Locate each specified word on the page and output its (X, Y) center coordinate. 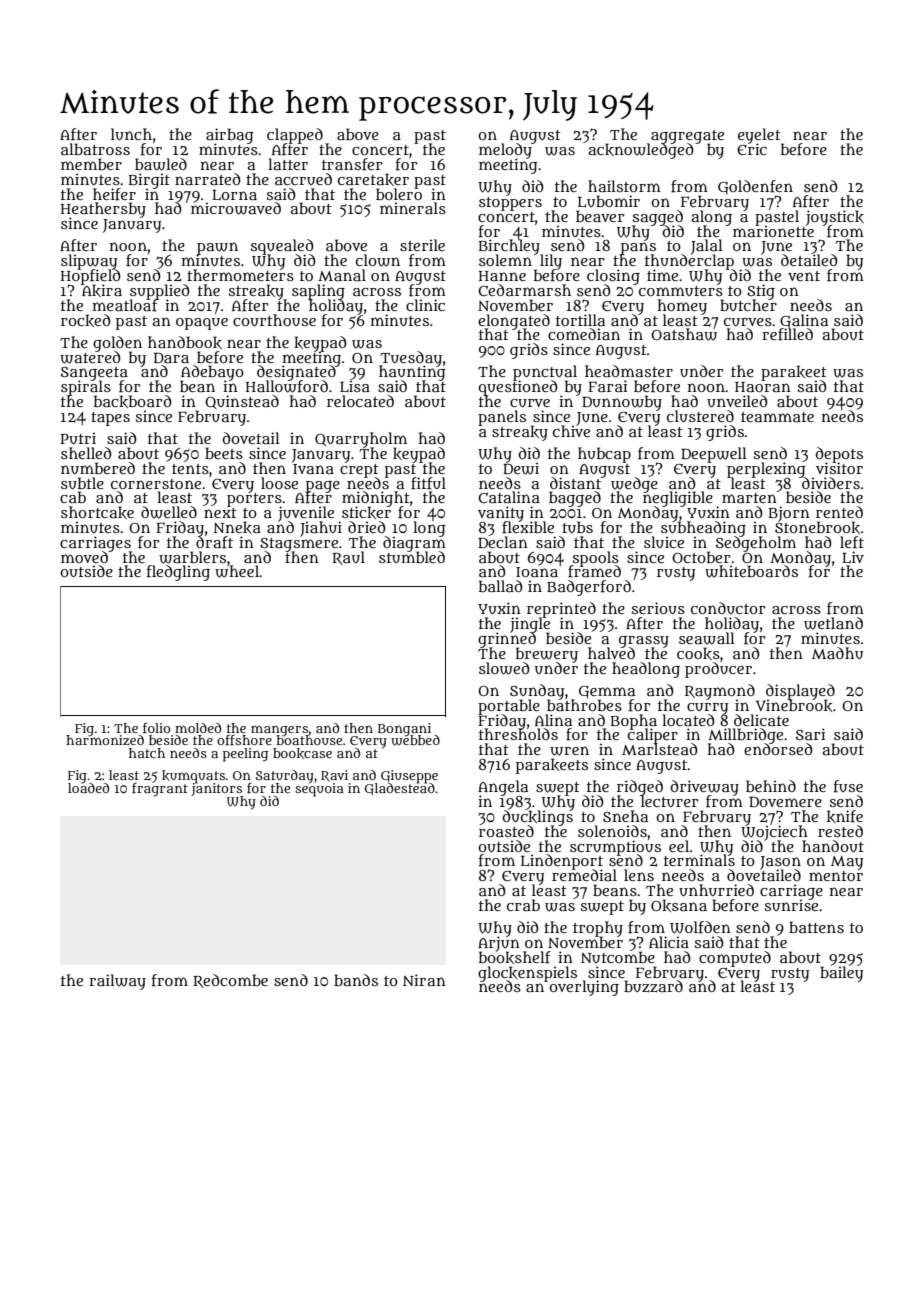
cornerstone (156, 484)
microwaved (236, 209)
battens (816, 927)
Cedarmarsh (524, 290)
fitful (428, 483)
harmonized (105, 740)
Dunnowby (622, 403)
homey (682, 306)
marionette (773, 231)
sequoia (319, 790)
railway (117, 982)
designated (297, 373)
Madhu (837, 653)
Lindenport (562, 862)
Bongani (404, 729)
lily (551, 262)
